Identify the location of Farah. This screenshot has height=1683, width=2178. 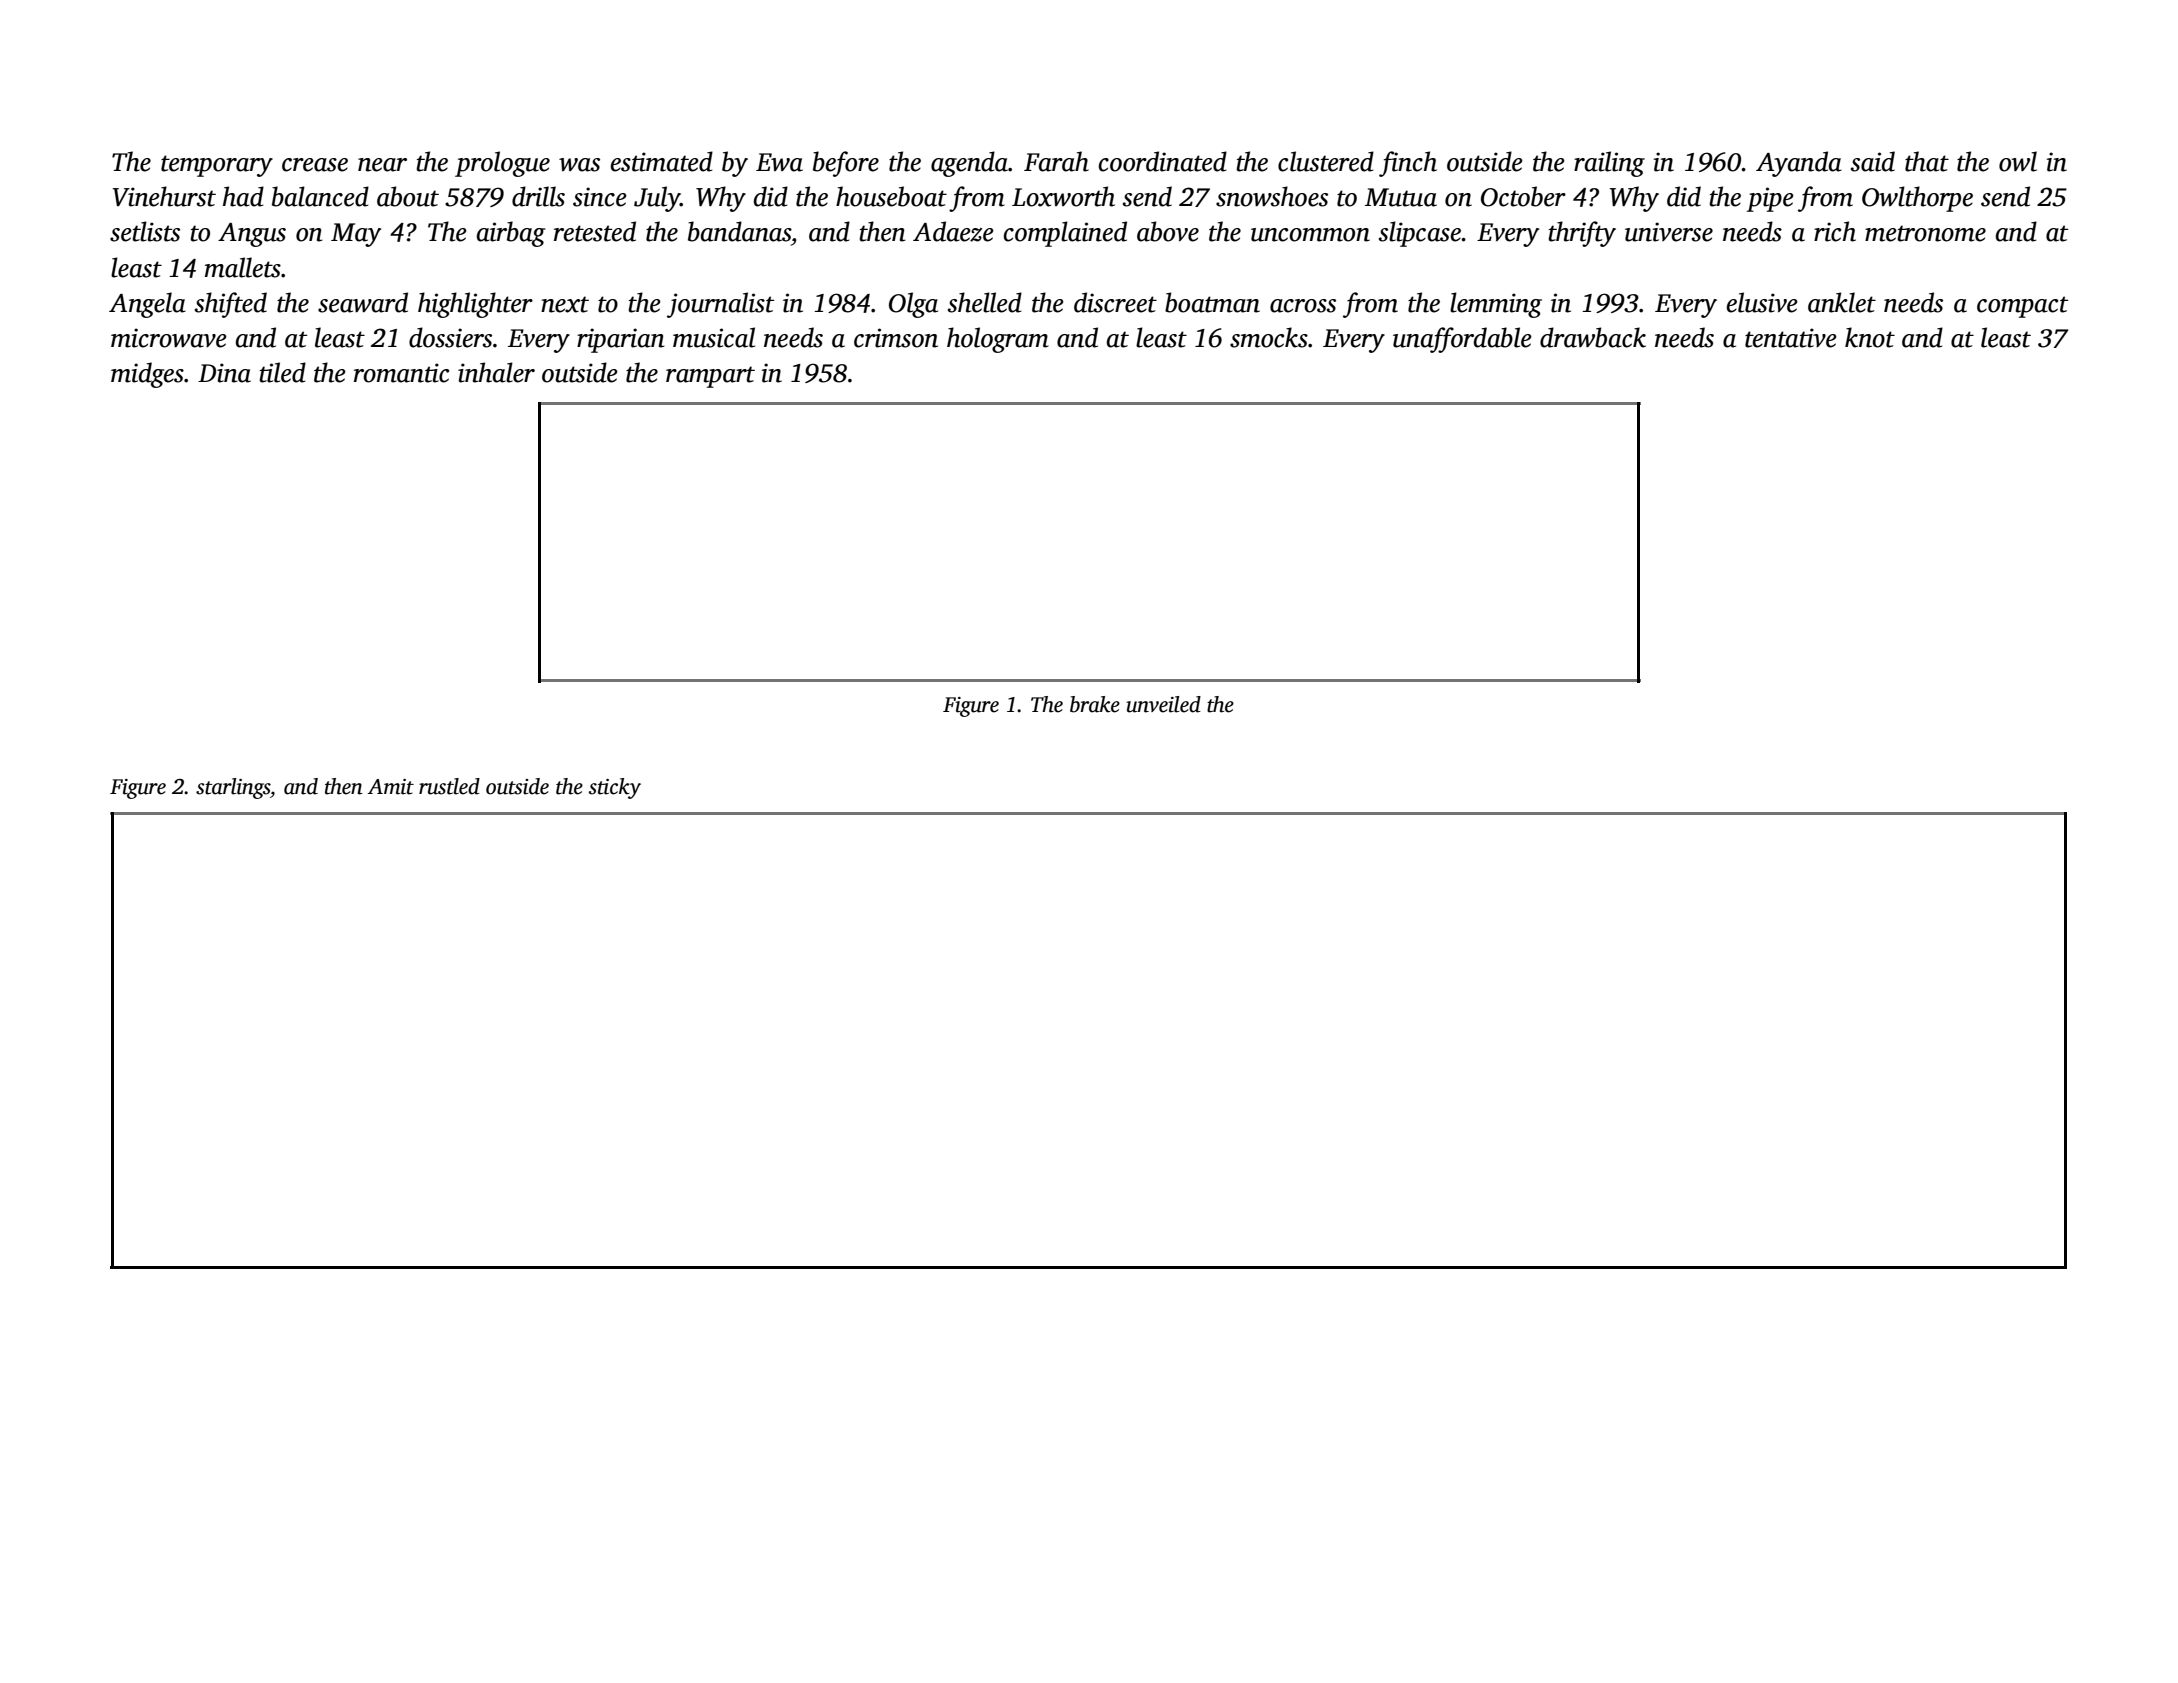
(1056, 161).
